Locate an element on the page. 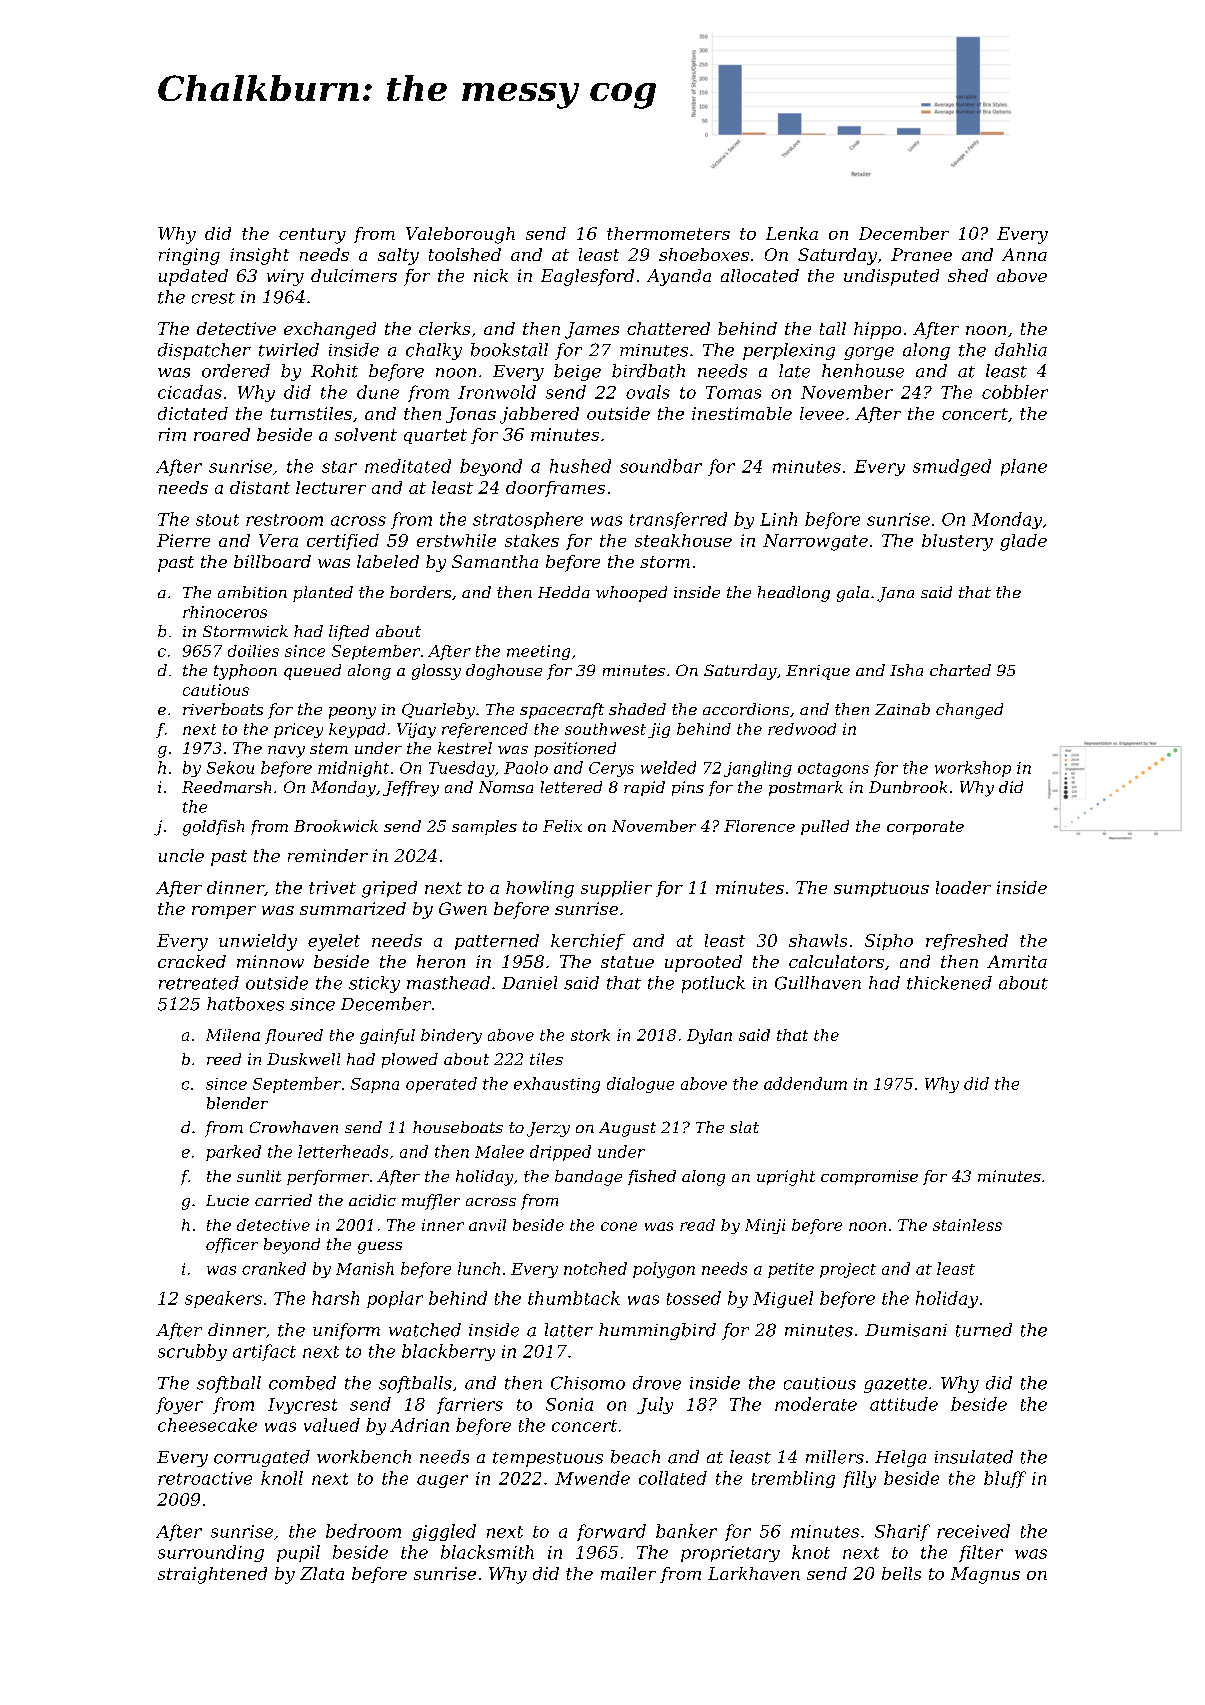 Image resolution: width=1205 pixels, height=1705 pixels. project is located at coordinates (848, 1270).
